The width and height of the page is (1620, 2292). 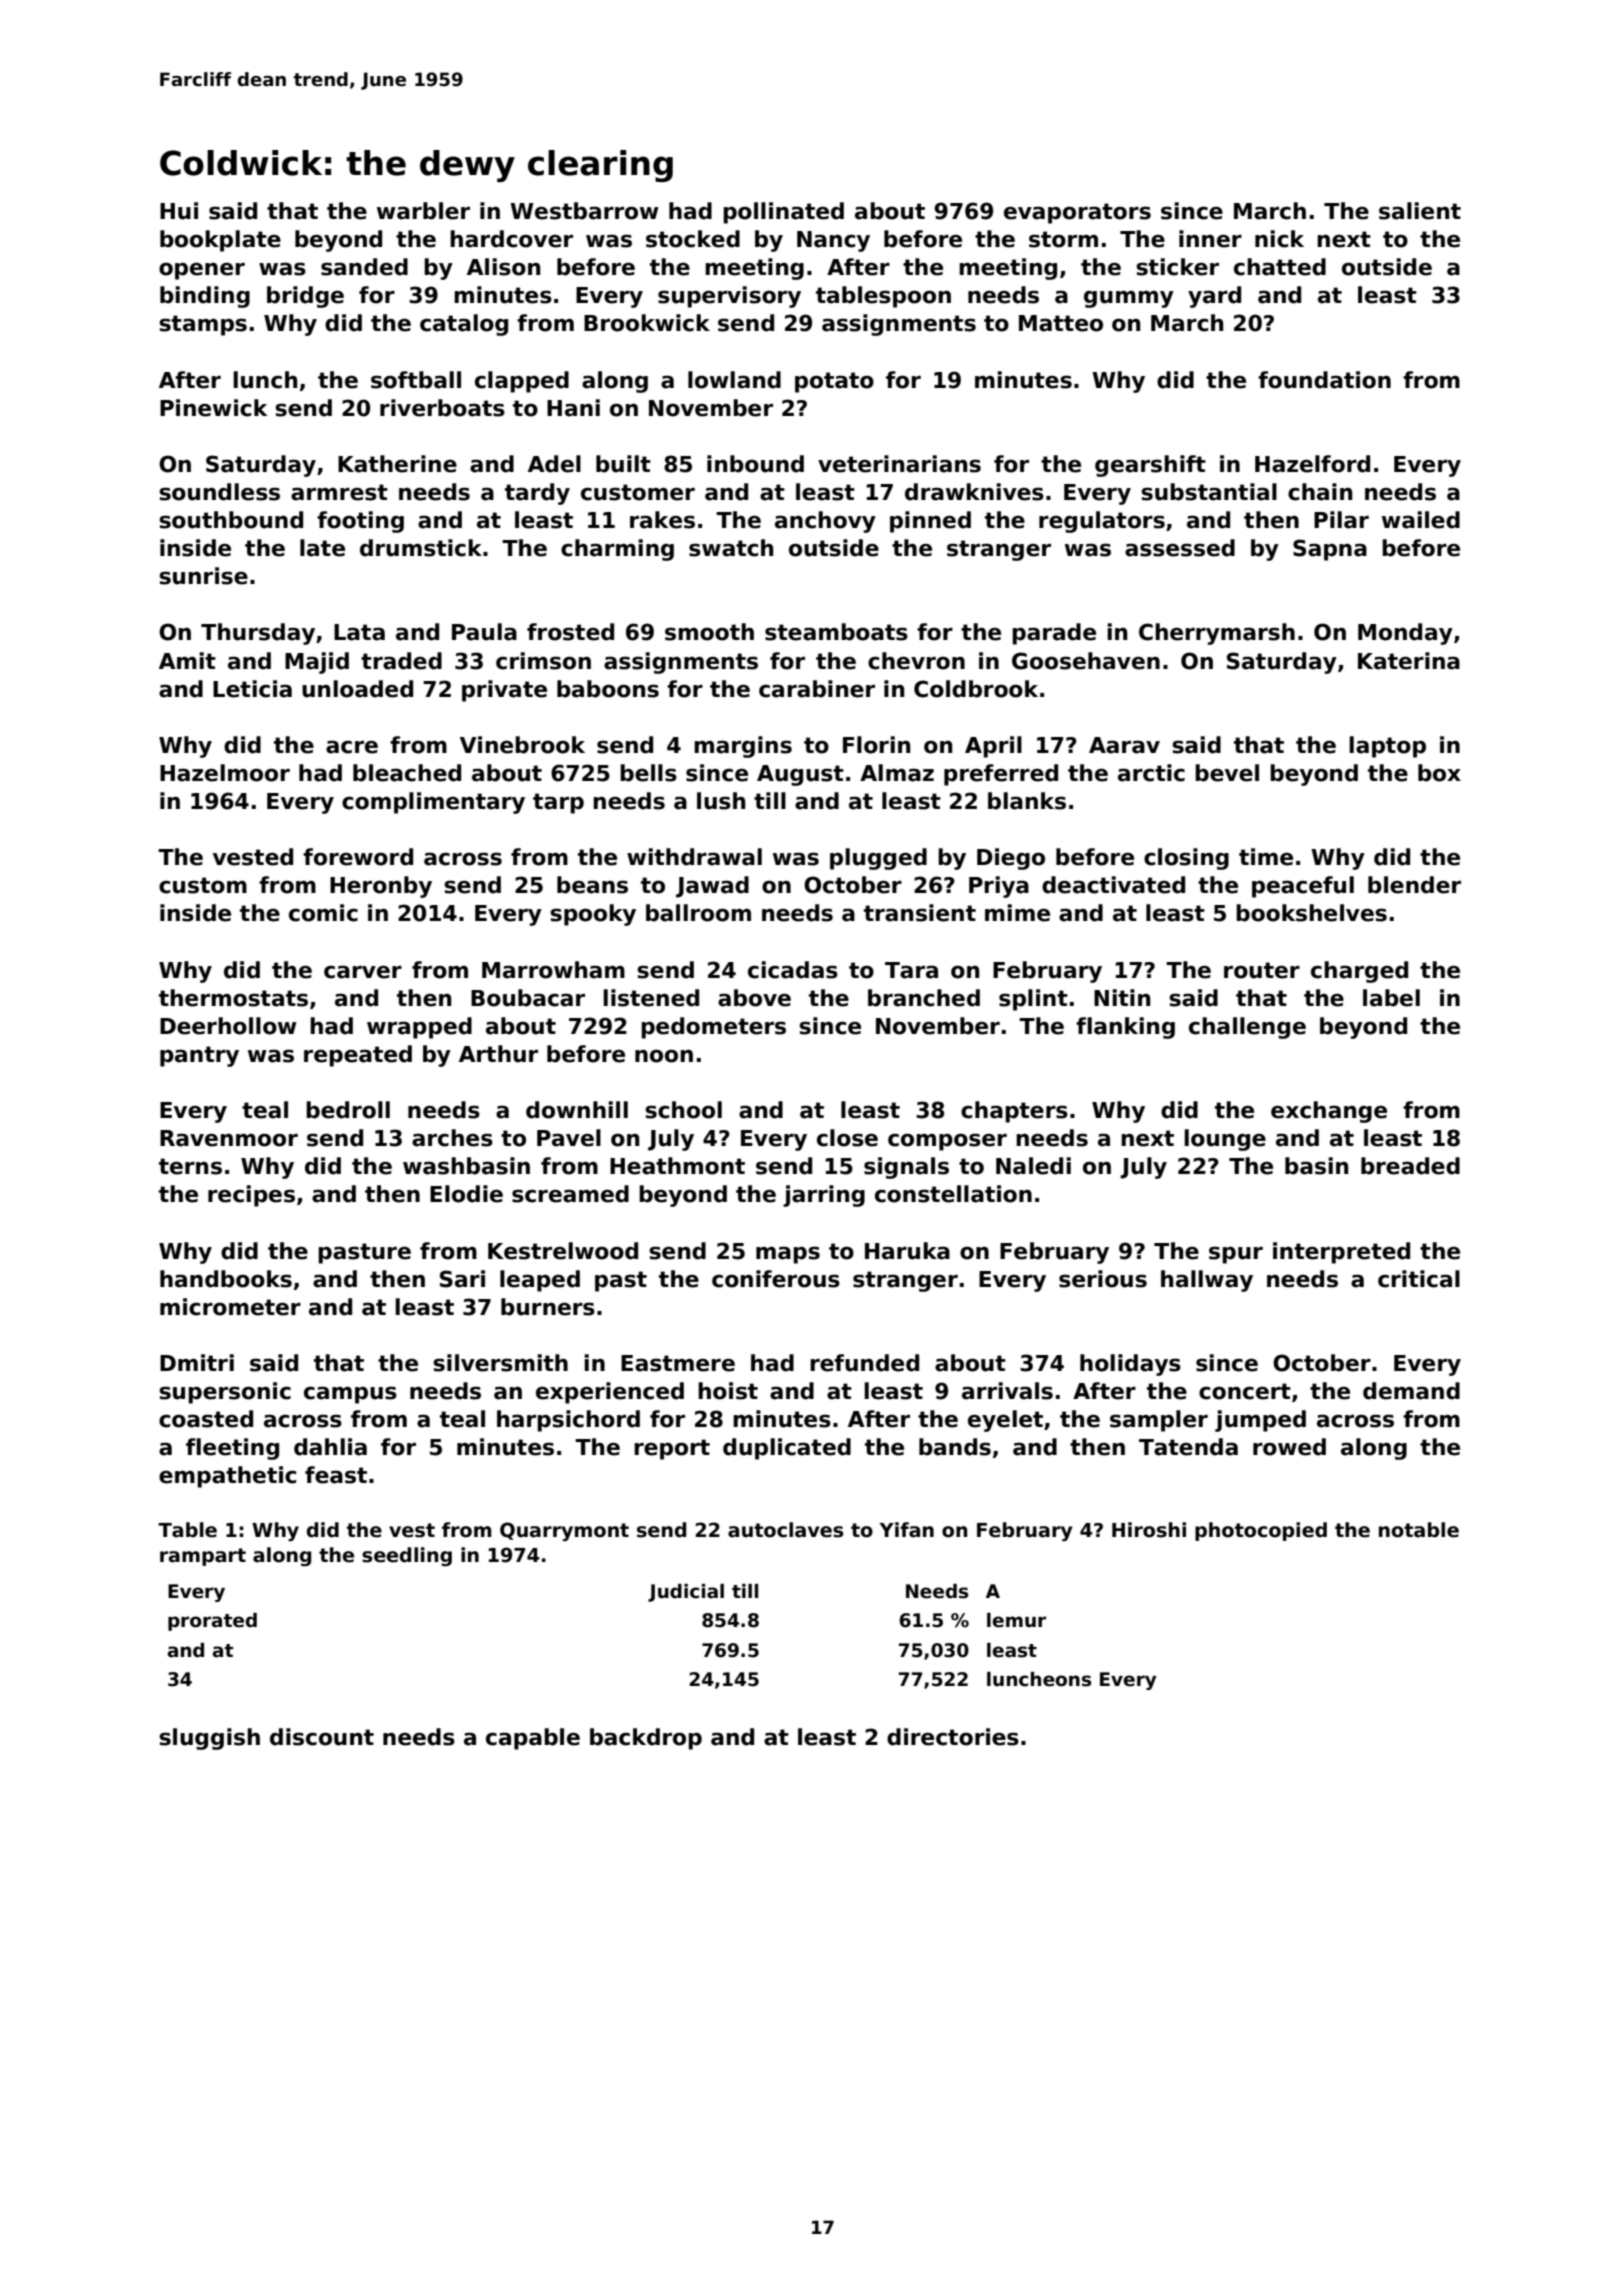 What do you see at coordinates (1077, 213) in the page?
I see `evaporators` at bounding box center [1077, 213].
